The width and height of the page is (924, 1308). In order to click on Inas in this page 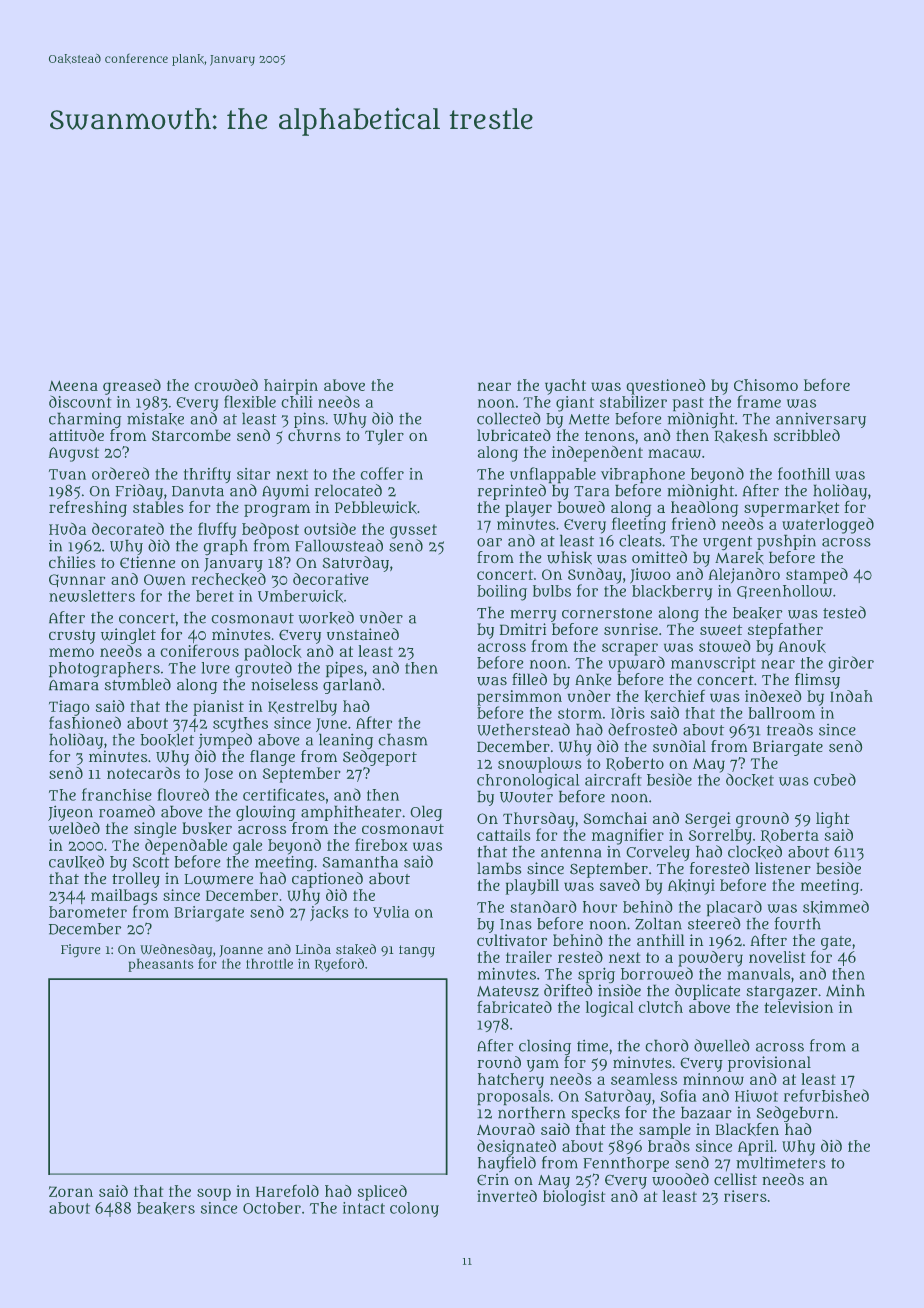, I will do `click(516, 924)`.
